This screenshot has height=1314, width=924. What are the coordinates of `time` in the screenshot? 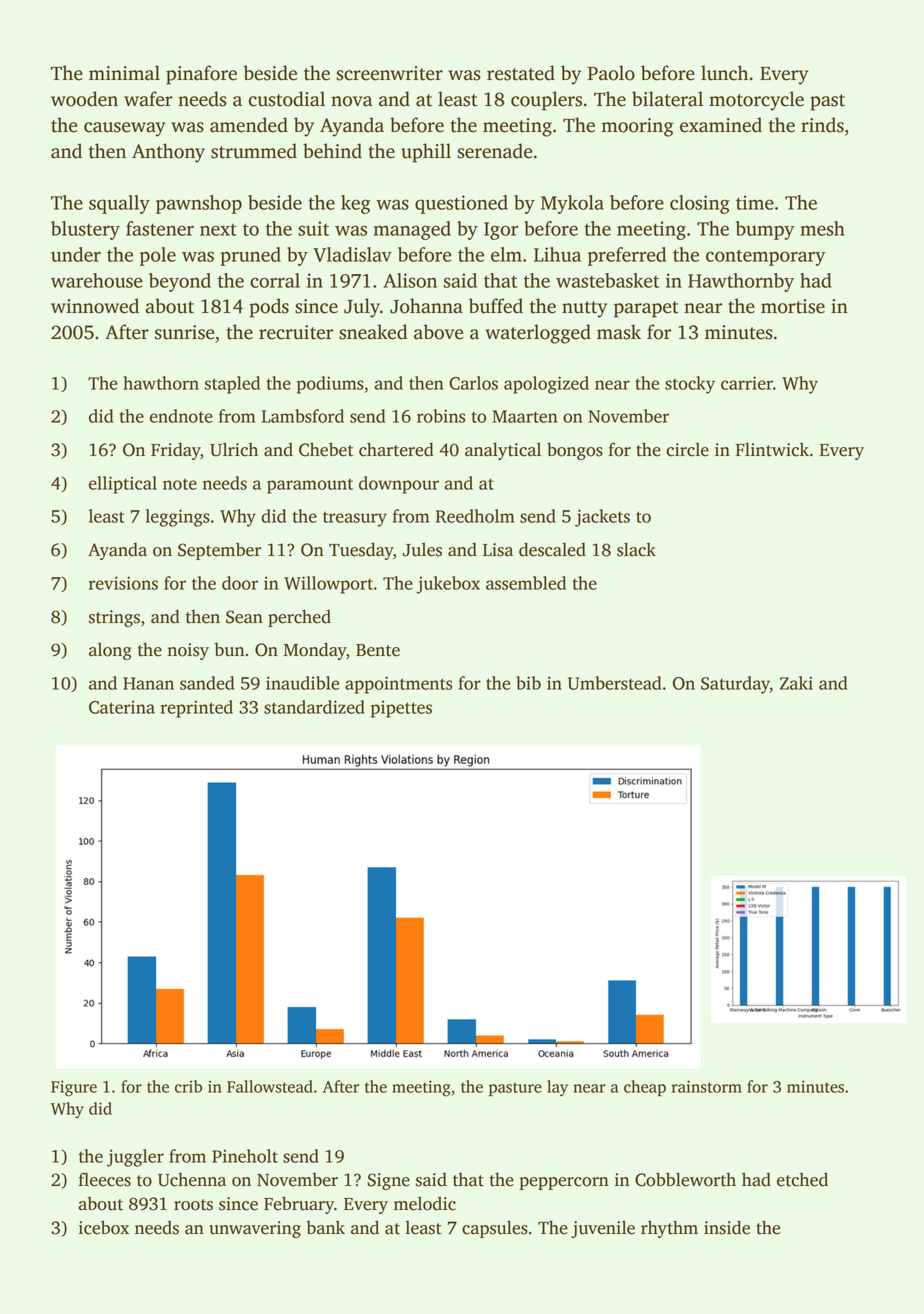 It's located at (755, 202).
